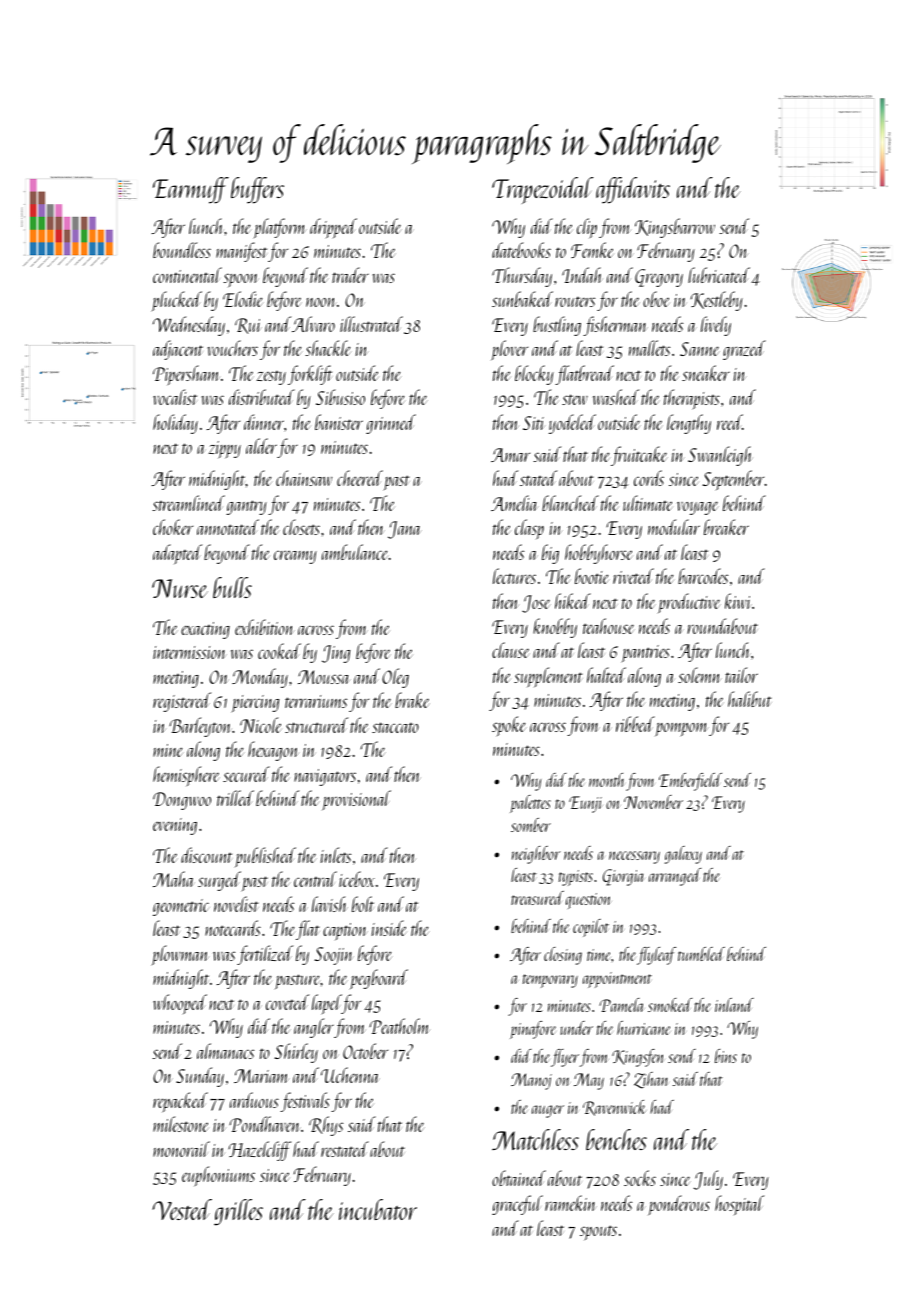 Image resolution: width=924 pixels, height=1311 pixels. Describe the element at coordinates (388, 928) in the document. I see `inside` at that location.
